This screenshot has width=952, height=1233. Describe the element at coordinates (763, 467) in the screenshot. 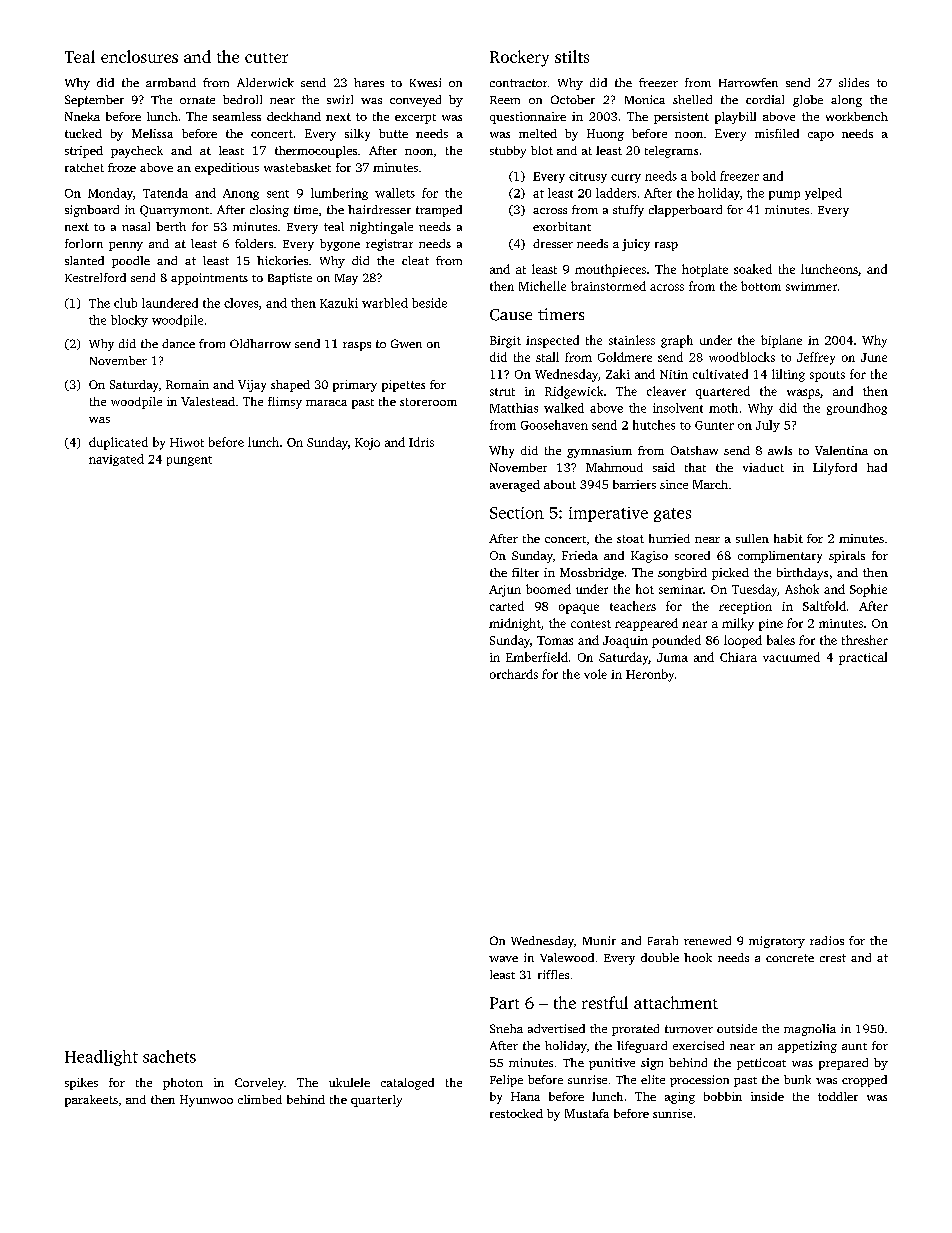

I see `viaduct` at that location.
